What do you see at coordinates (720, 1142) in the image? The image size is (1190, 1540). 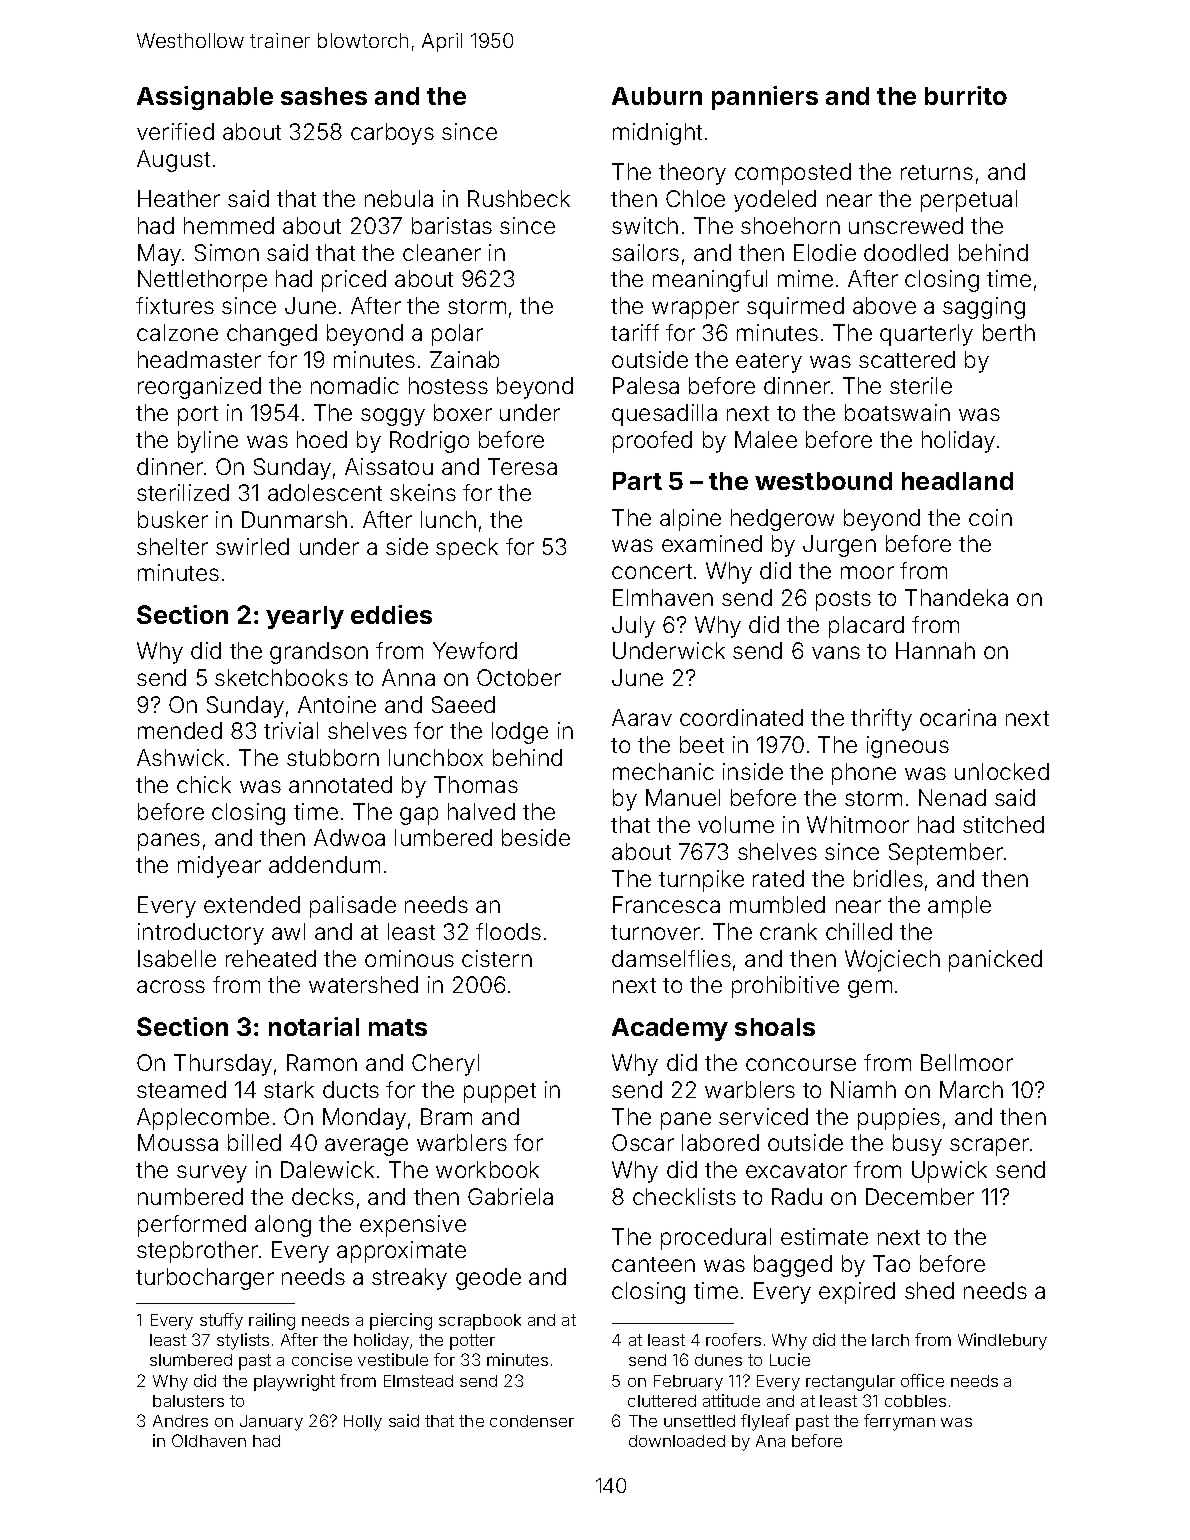 I see `labored` at bounding box center [720, 1142].
